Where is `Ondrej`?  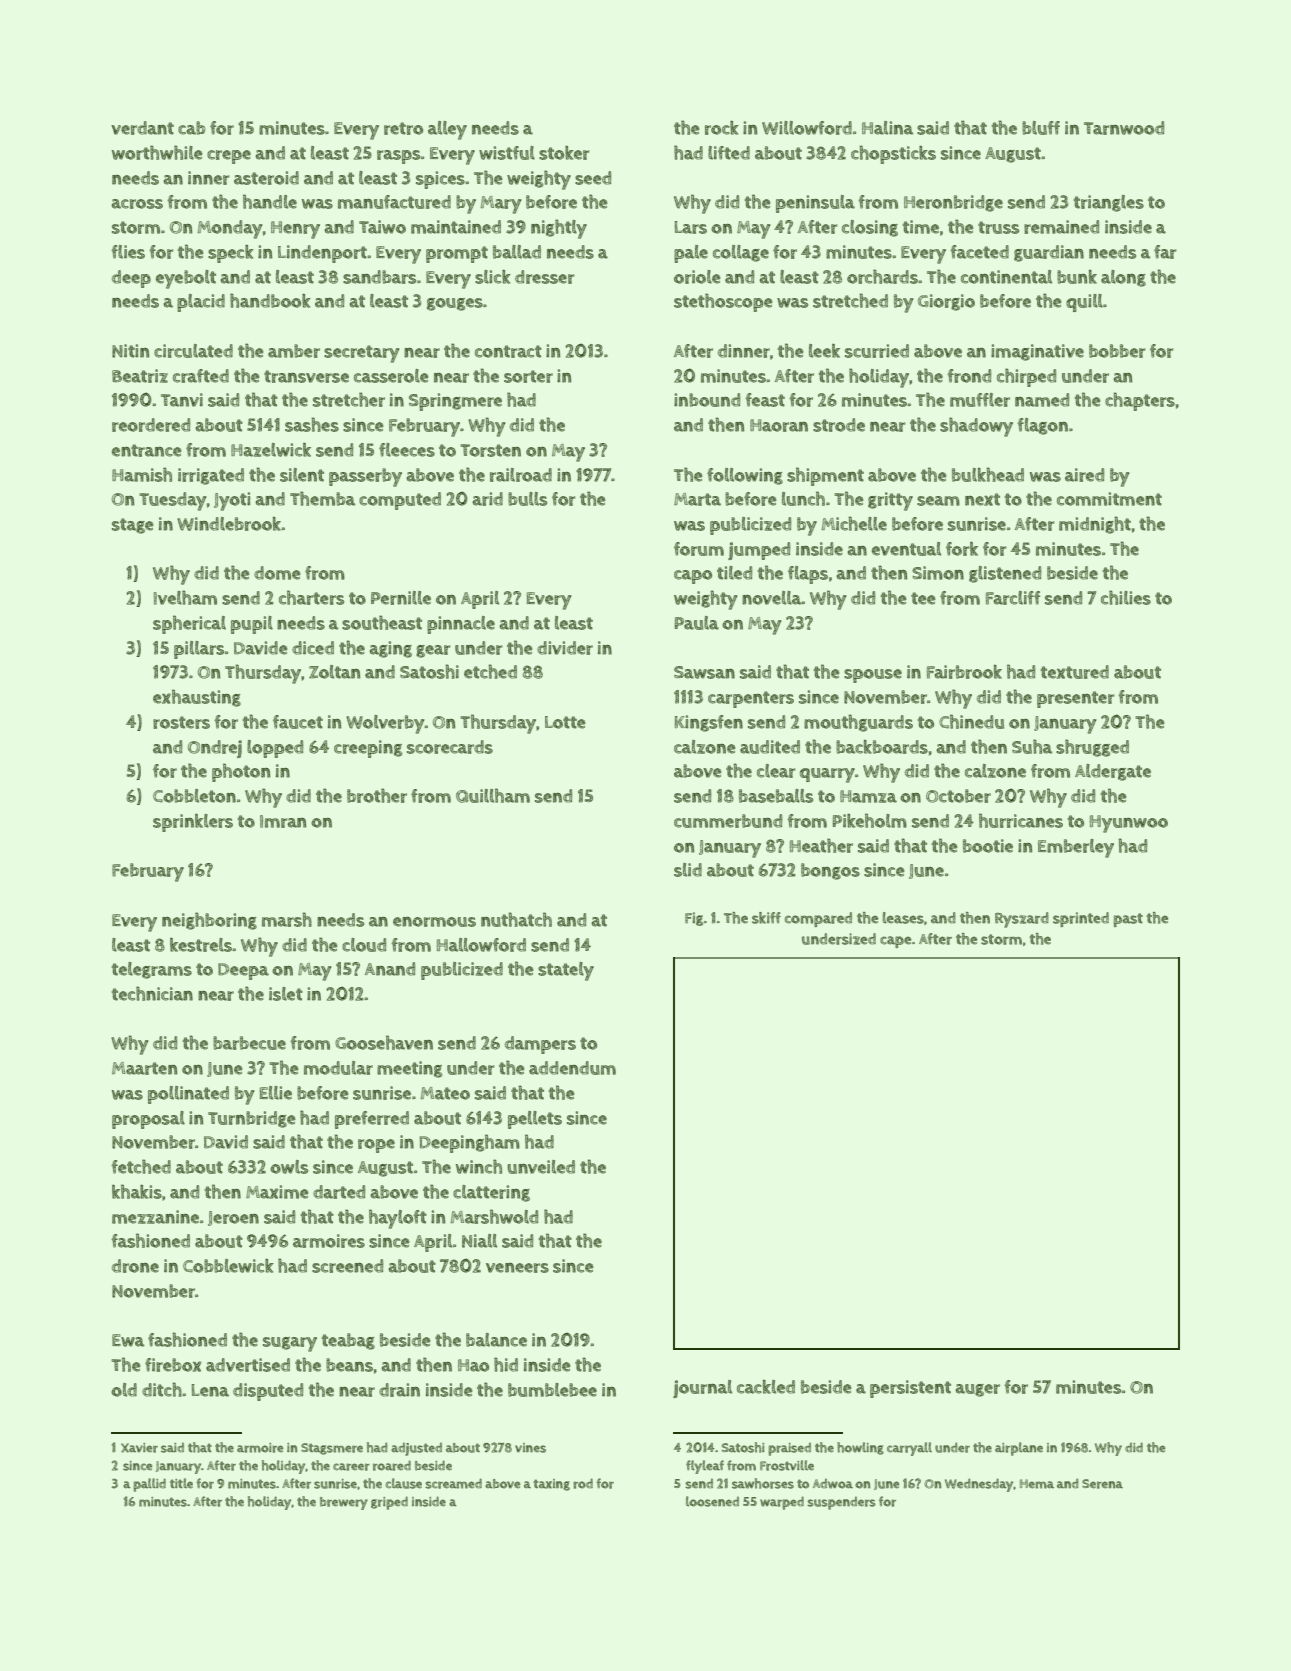 Ondrej is located at coordinates (215, 749).
